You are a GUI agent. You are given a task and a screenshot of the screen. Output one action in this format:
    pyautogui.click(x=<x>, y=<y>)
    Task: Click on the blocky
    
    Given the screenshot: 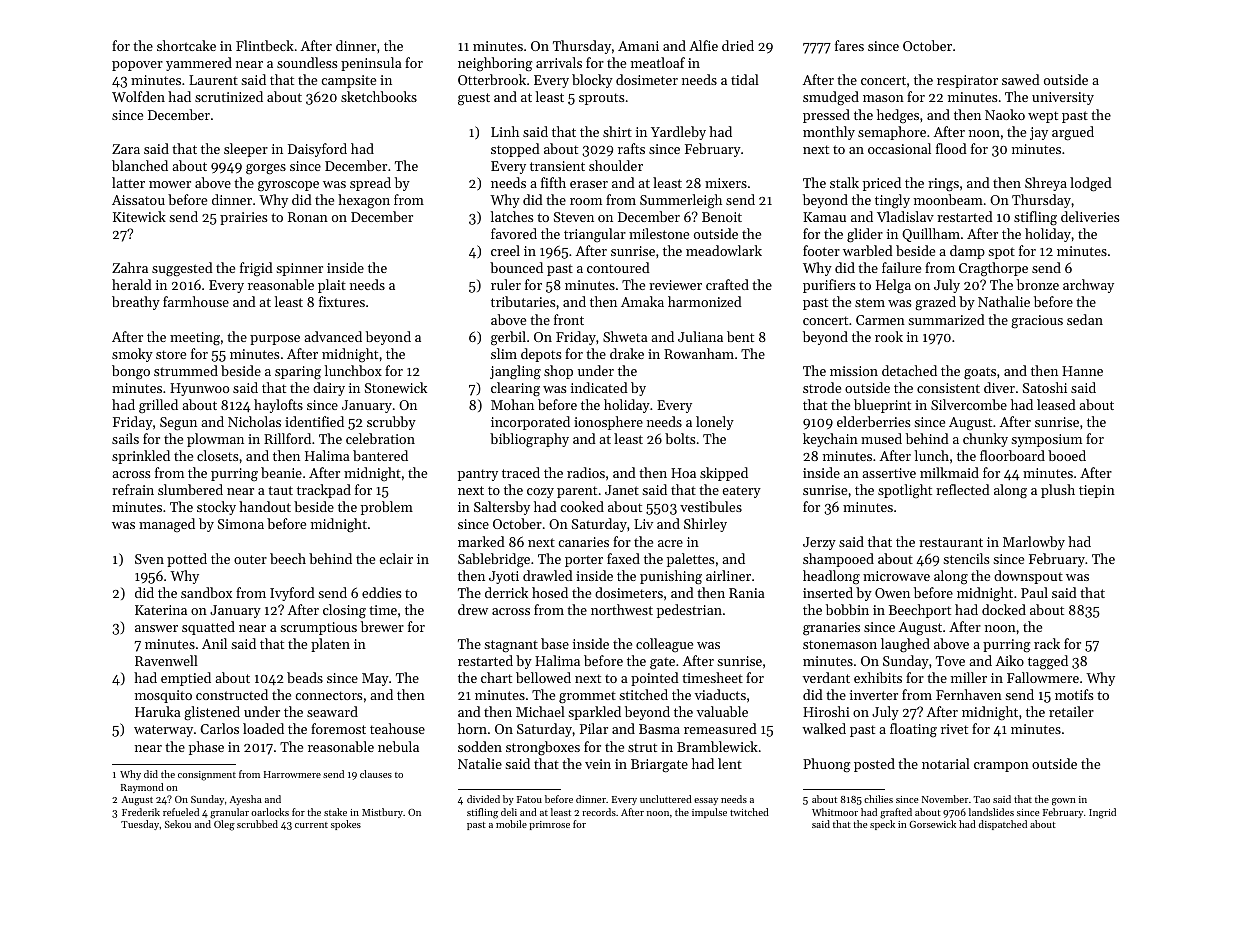 What is the action you would take?
    pyautogui.click(x=592, y=81)
